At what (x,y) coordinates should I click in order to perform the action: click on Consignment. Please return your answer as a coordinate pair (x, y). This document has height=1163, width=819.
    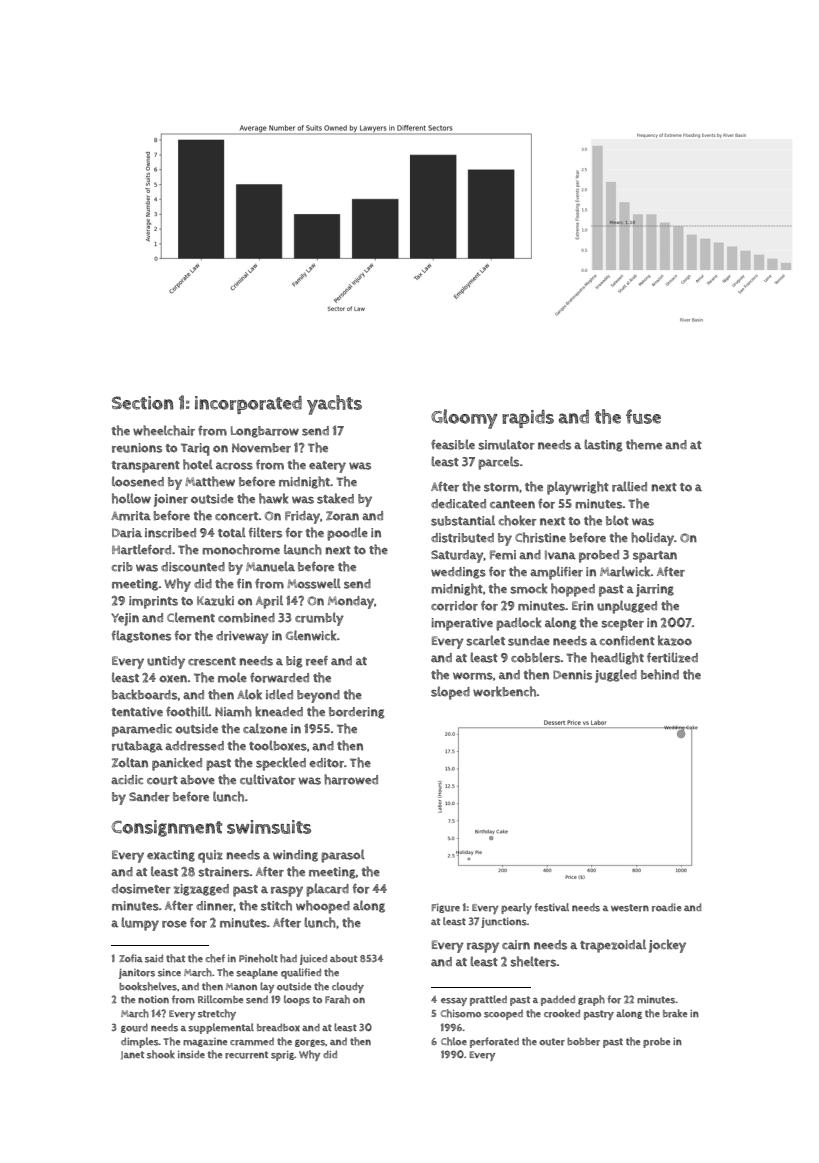
    Looking at the image, I should click on (167, 828).
